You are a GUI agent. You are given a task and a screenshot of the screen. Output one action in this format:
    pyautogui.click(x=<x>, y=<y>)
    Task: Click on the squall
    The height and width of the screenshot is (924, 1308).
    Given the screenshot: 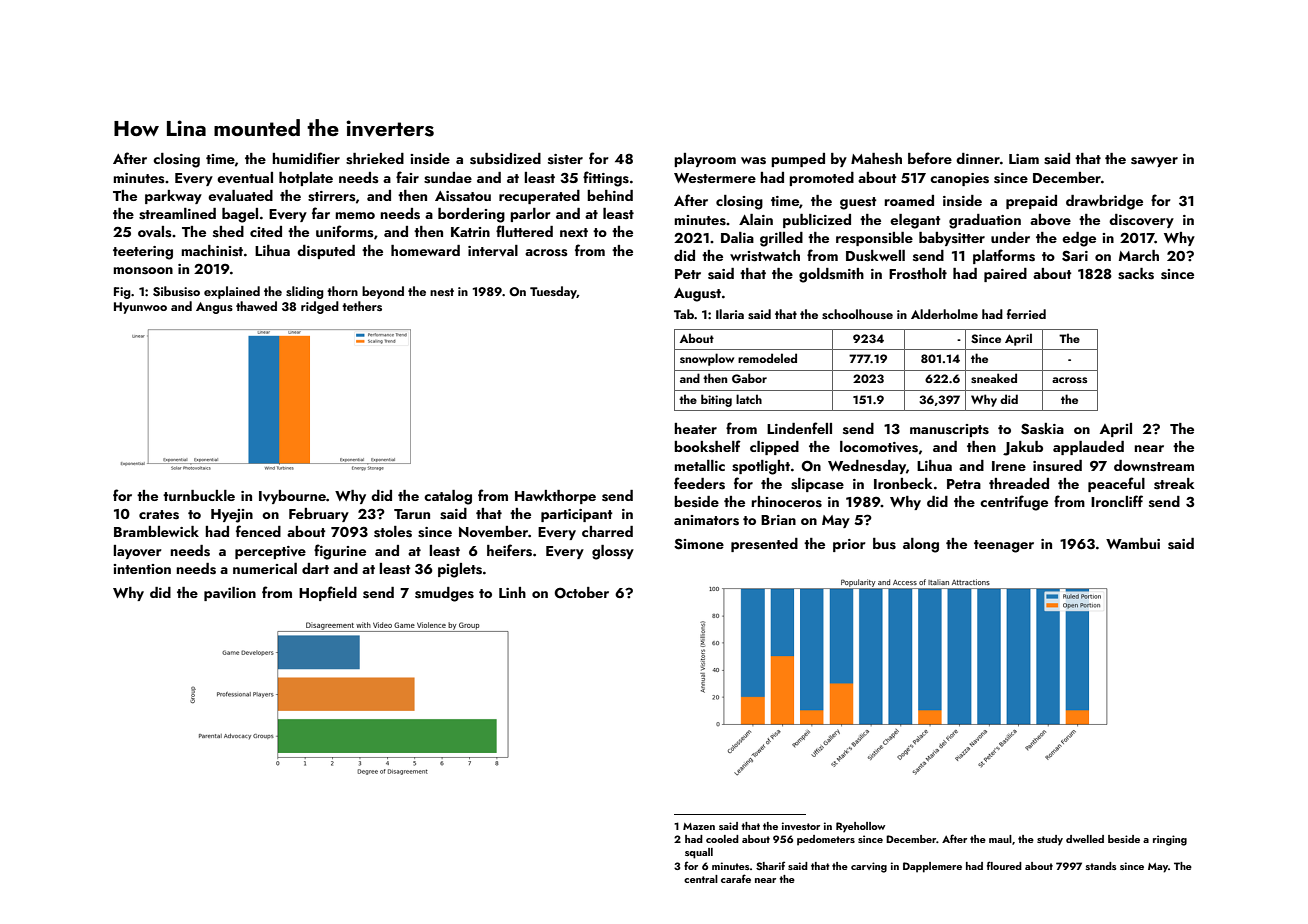 What is the action you would take?
    pyautogui.click(x=699, y=853)
